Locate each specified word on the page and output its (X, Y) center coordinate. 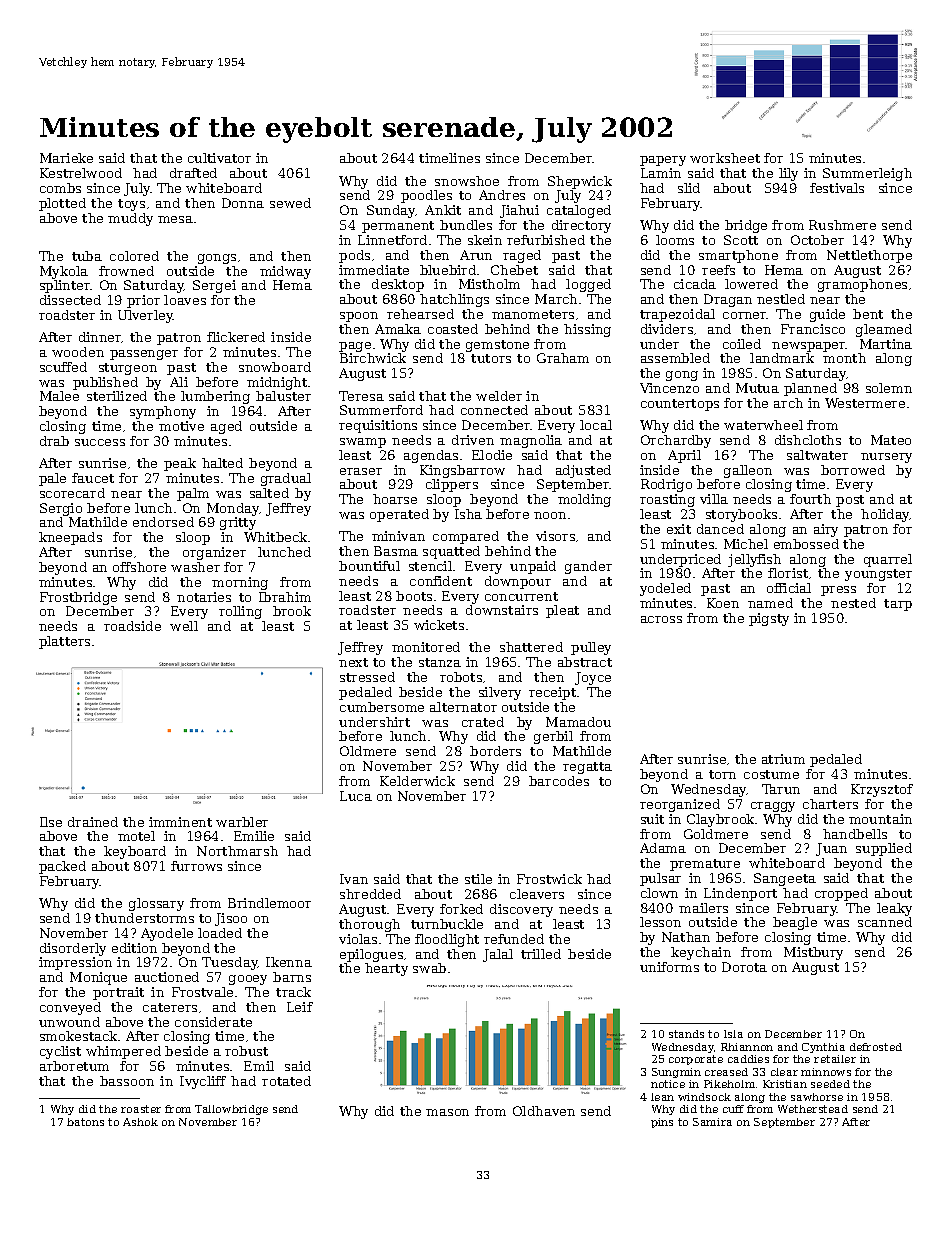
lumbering (215, 397)
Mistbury (813, 953)
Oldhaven (544, 1111)
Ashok (140, 1122)
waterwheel (763, 425)
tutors (491, 358)
